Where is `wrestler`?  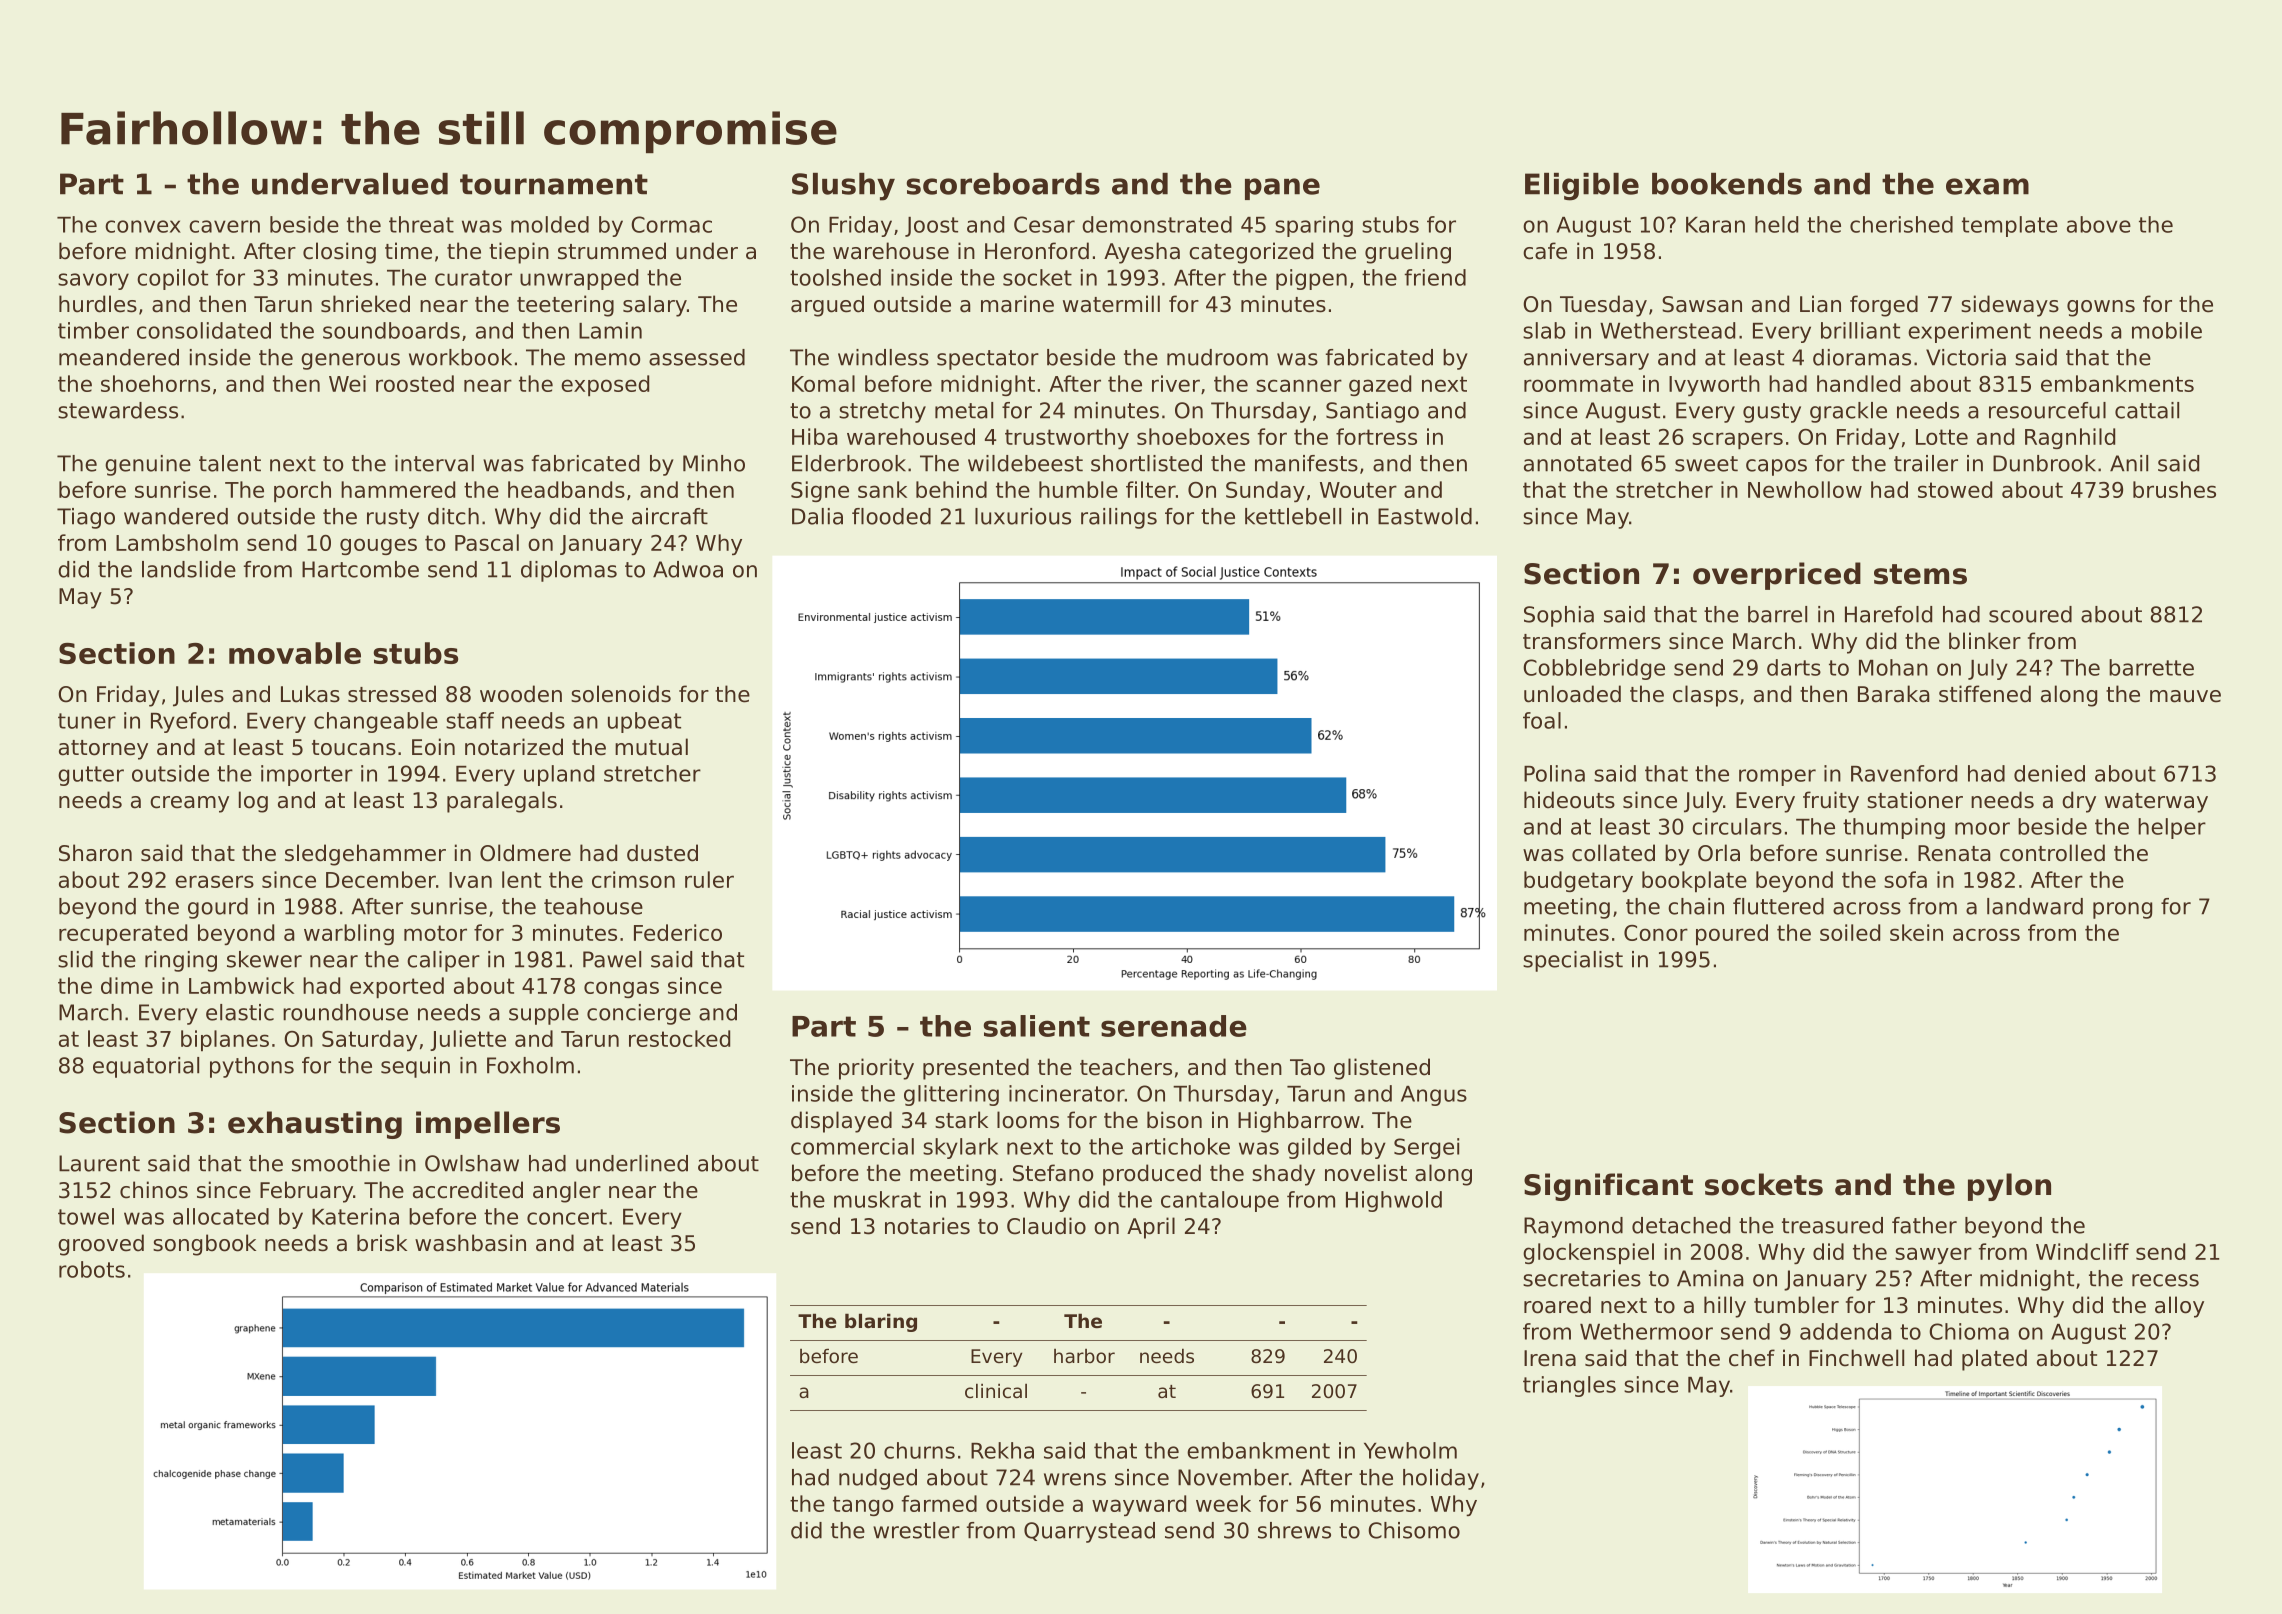 wrestler is located at coordinates (916, 1530).
